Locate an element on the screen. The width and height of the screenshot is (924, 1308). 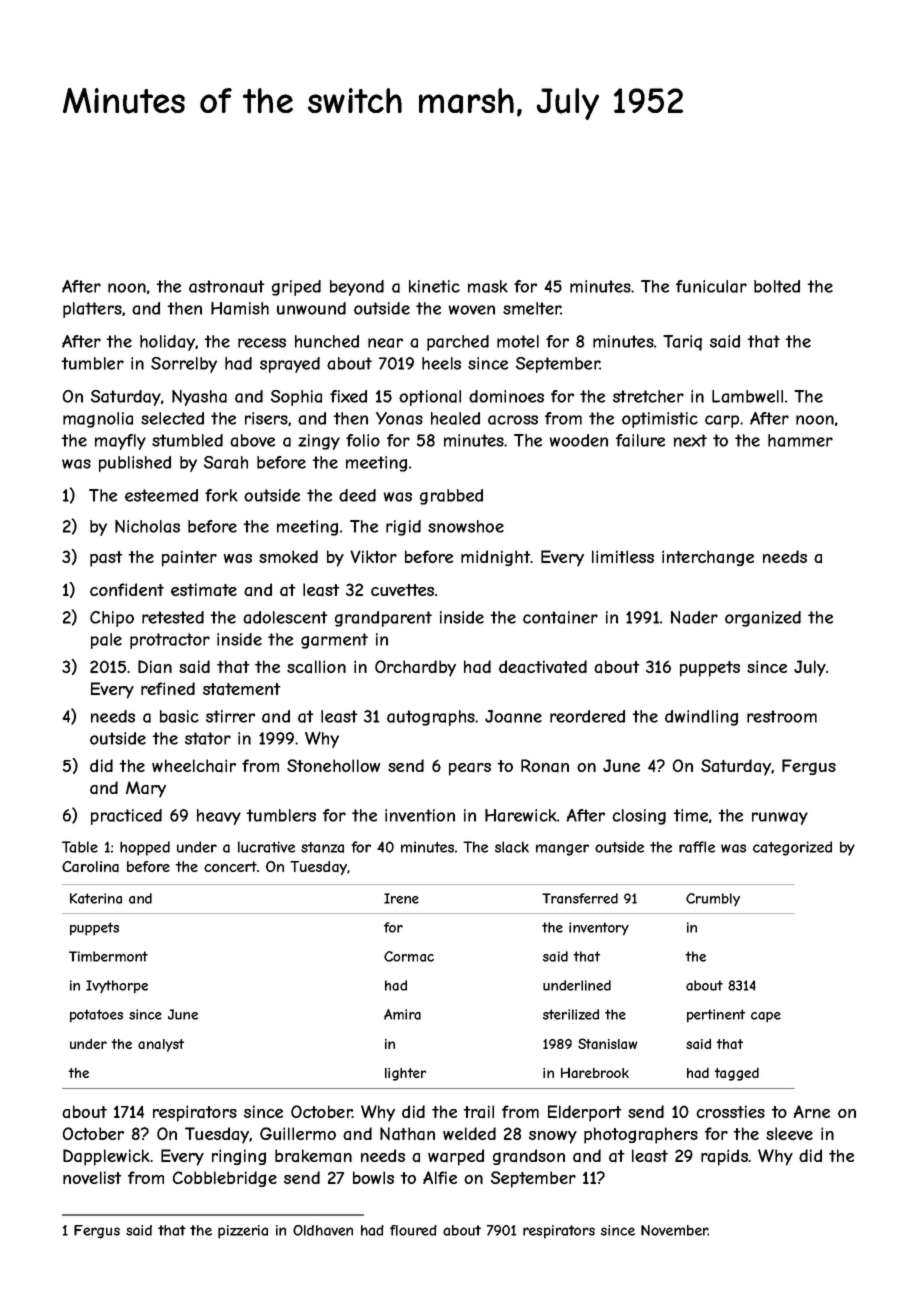
optional is located at coordinates (430, 398).
